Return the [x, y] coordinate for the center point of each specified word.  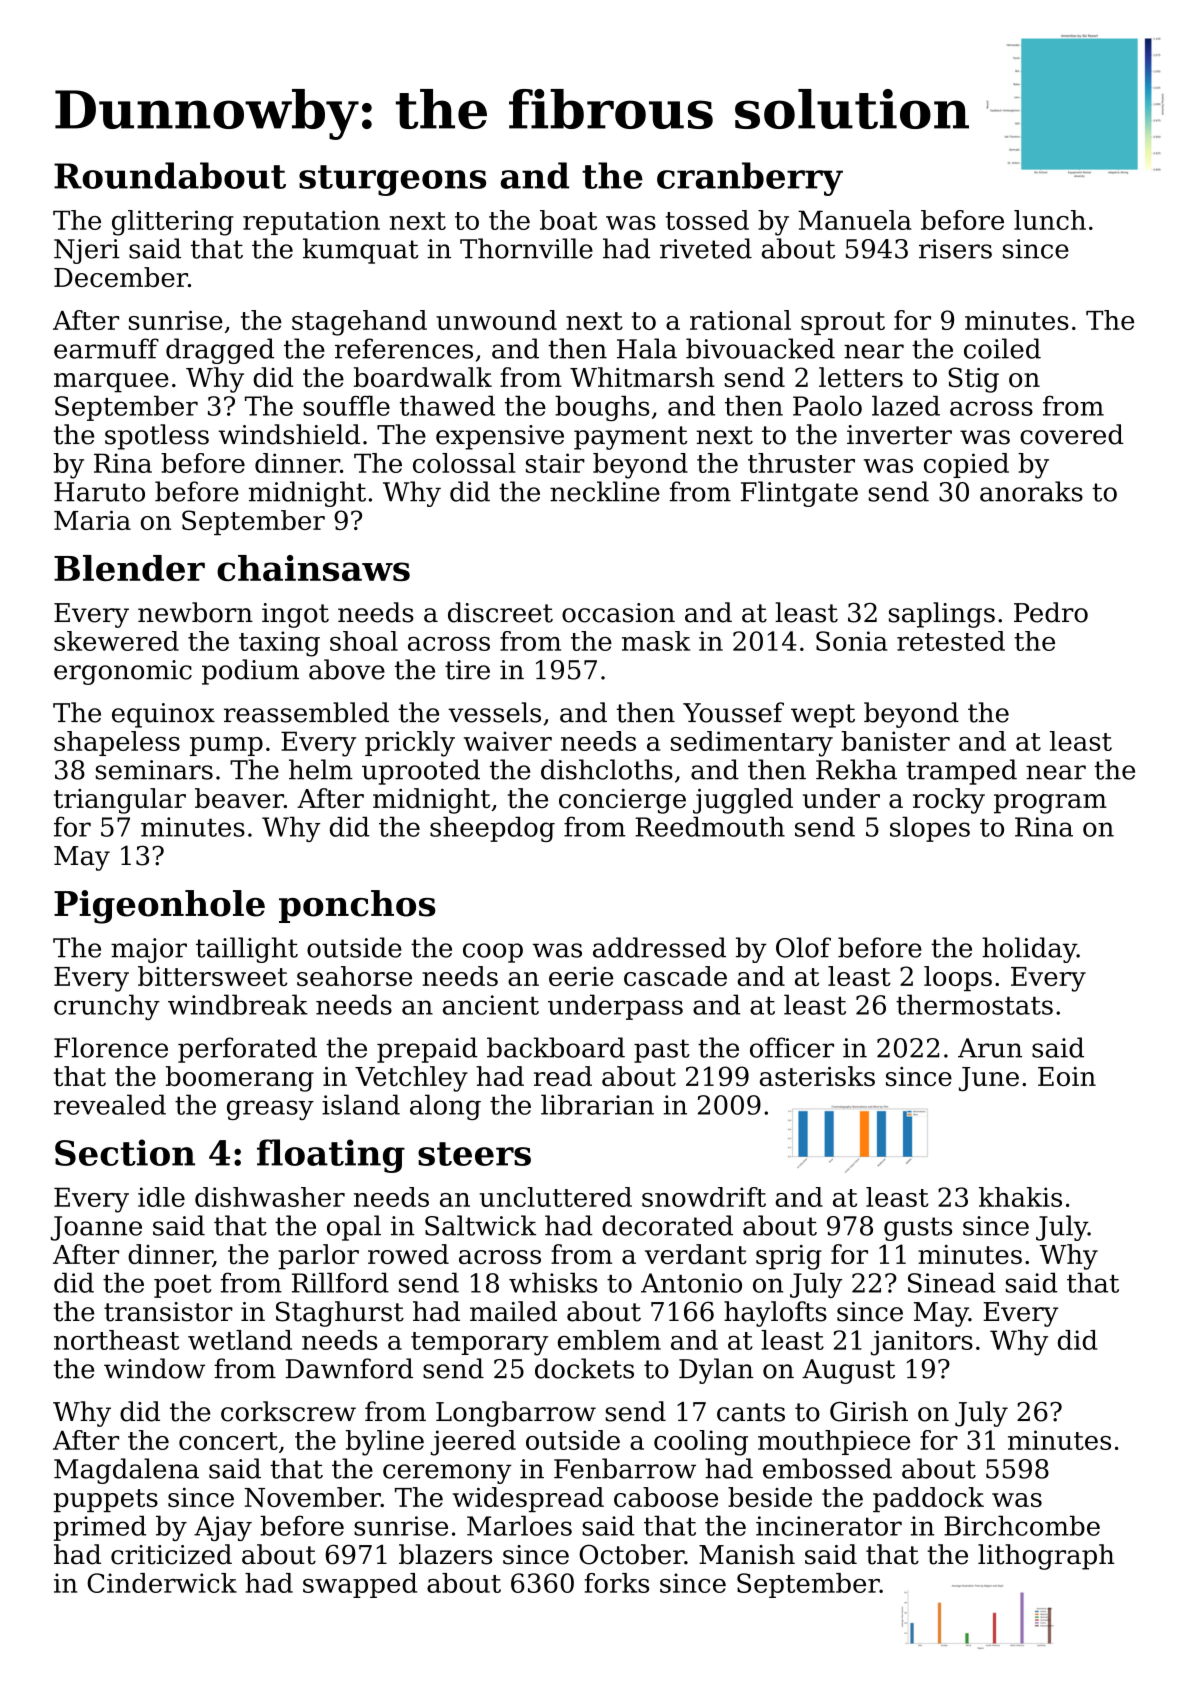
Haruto [99, 492]
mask [656, 641]
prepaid [427, 1050]
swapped [360, 1585]
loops [958, 978]
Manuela [855, 220]
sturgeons [392, 180]
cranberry [750, 179]
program [1050, 804]
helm [321, 769]
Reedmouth [710, 826]
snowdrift [704, 1197]
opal [354, 1228]
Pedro [1051, 612]
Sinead [952, 1282]
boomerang [240, 1079]
